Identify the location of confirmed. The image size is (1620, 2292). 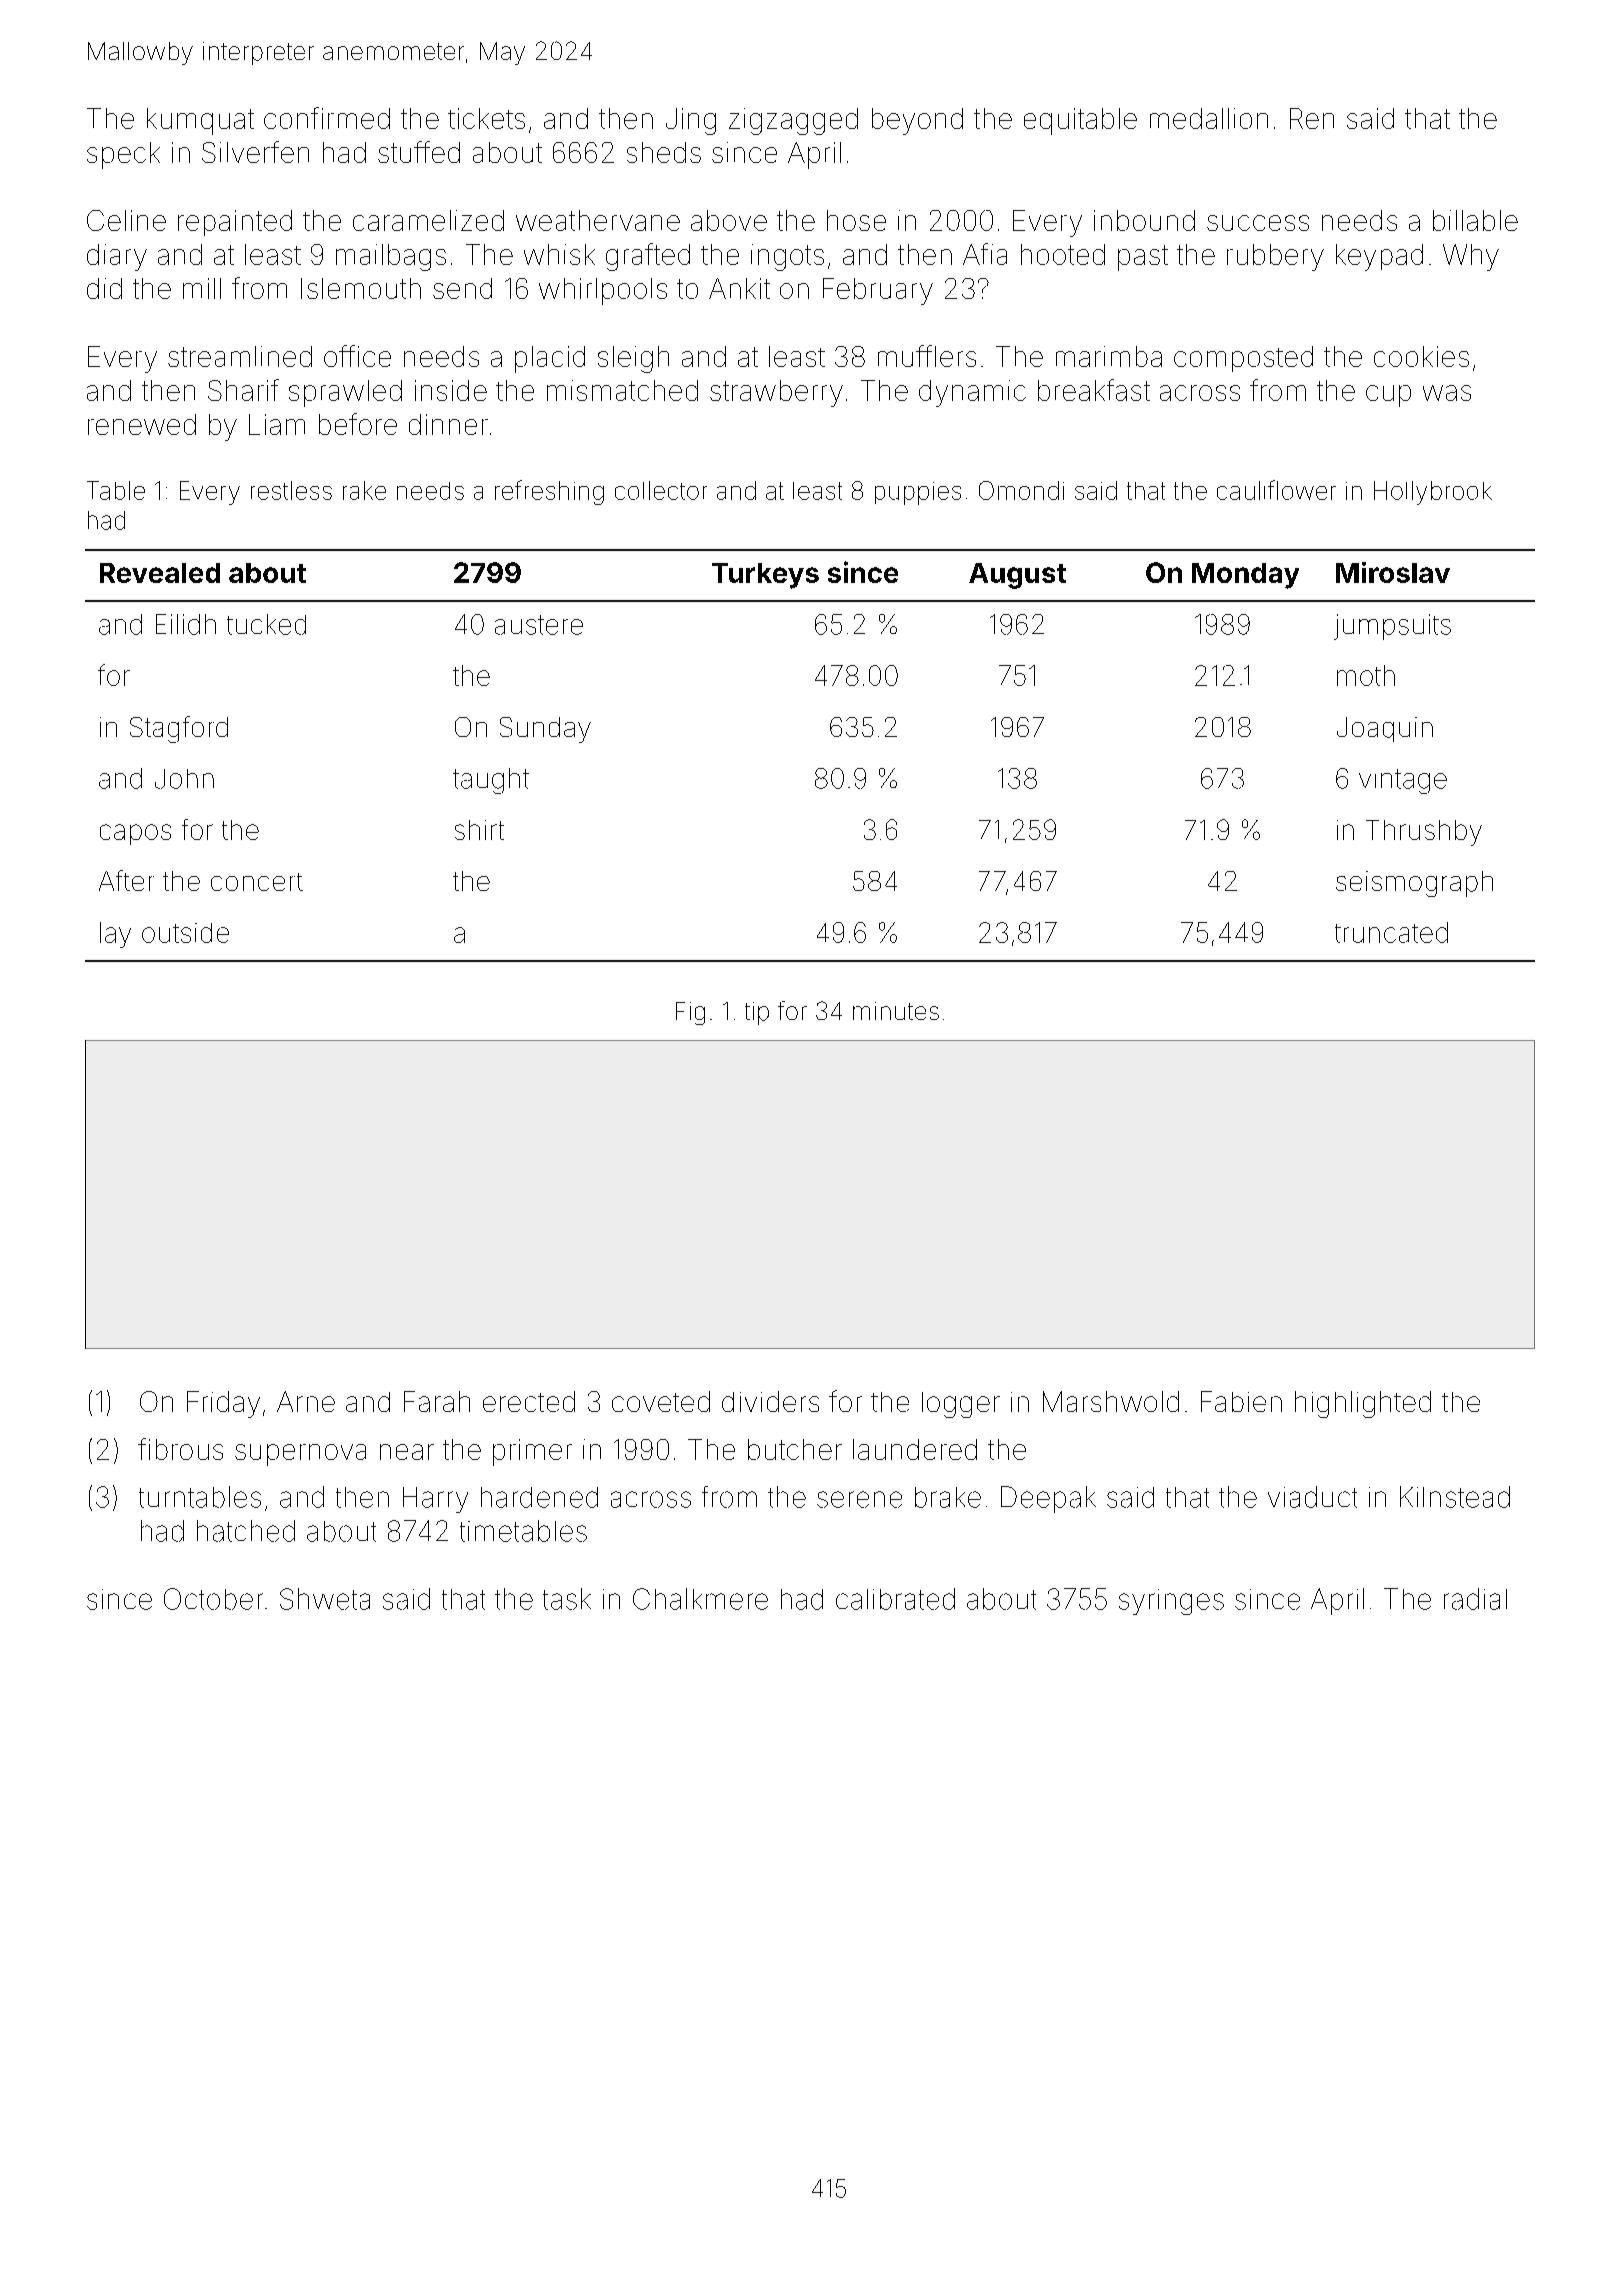
(327, 118).
